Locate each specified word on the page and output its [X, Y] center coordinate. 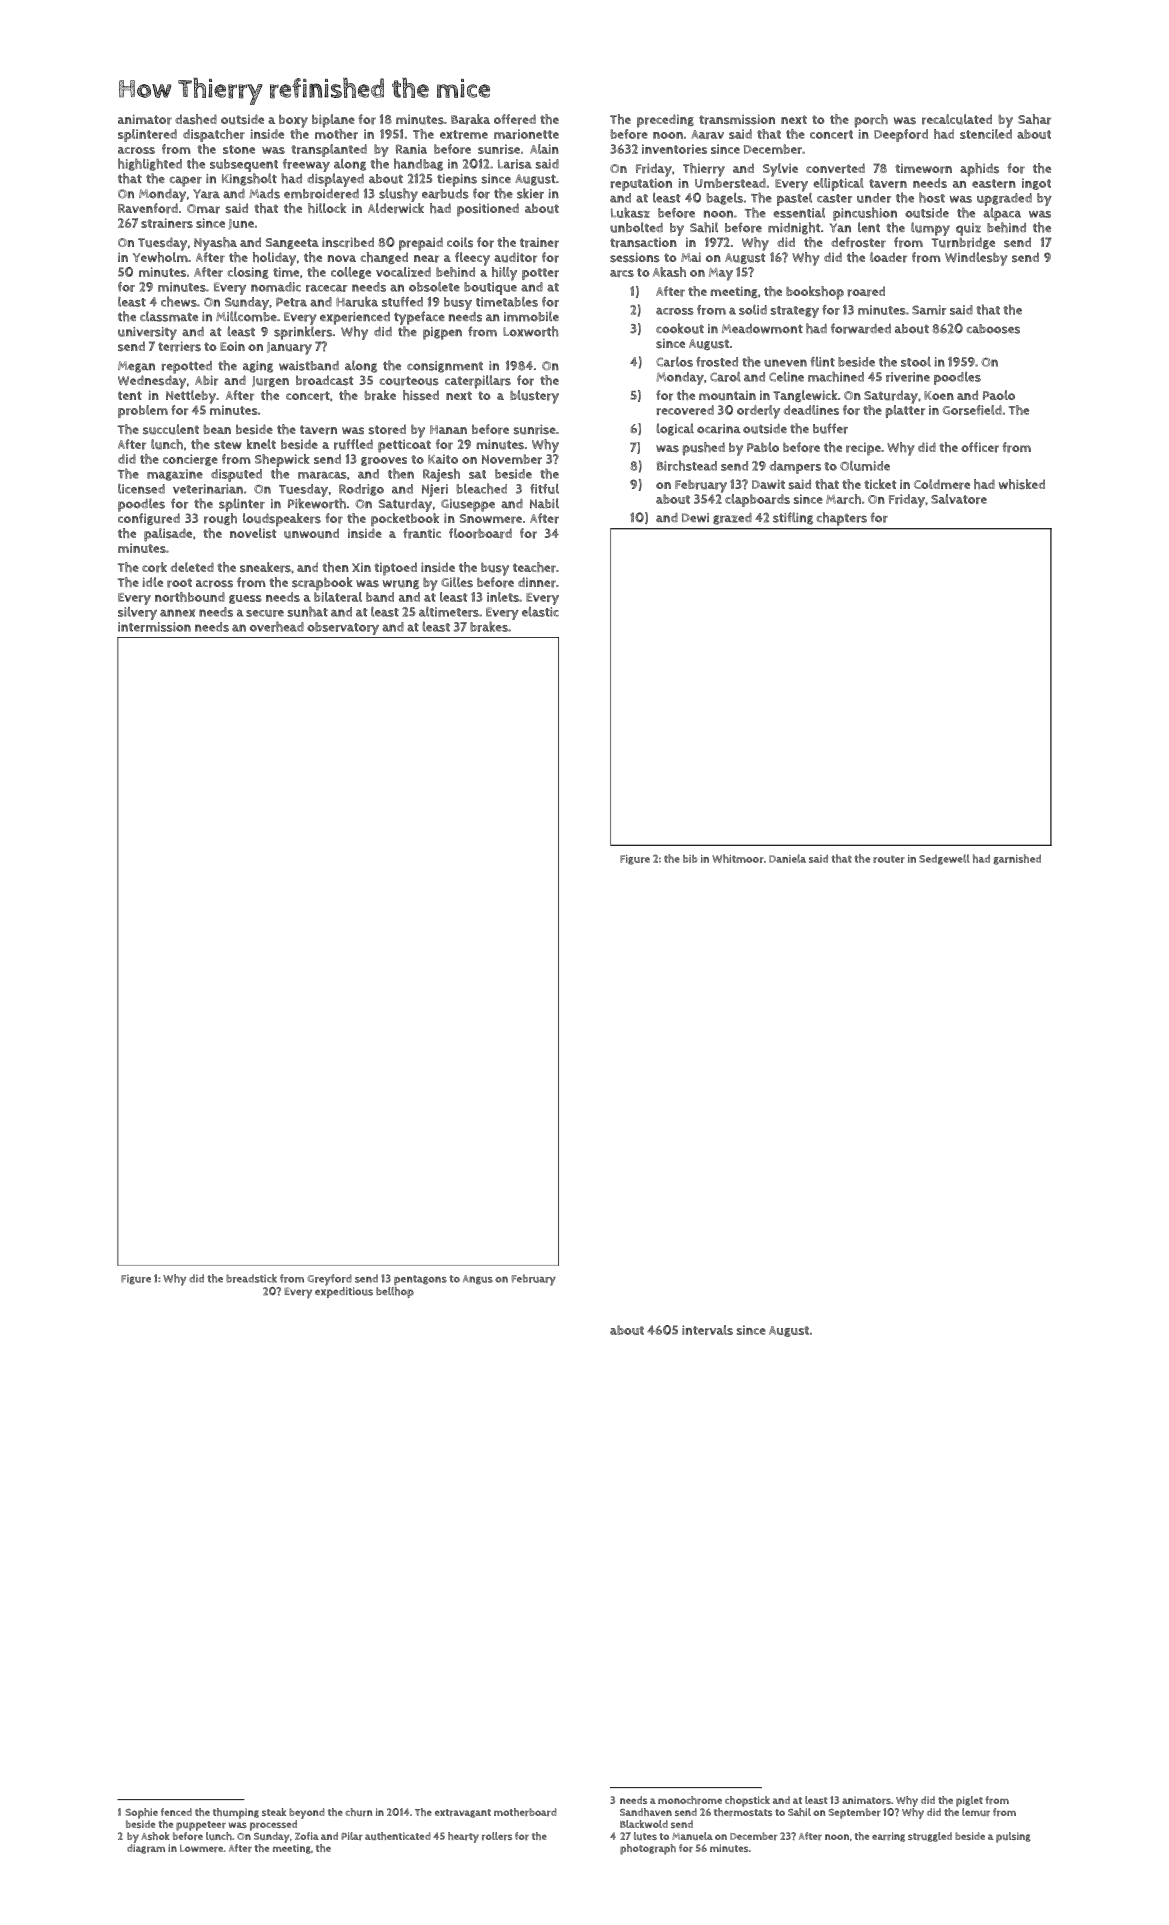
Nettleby [191, 397]
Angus [478, 1280]
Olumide [865, 466]
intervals [707, 1330]
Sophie [141, 1813]
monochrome [690, 1800]
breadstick [251, 1278]
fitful [544, 489]
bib [690, 859]
